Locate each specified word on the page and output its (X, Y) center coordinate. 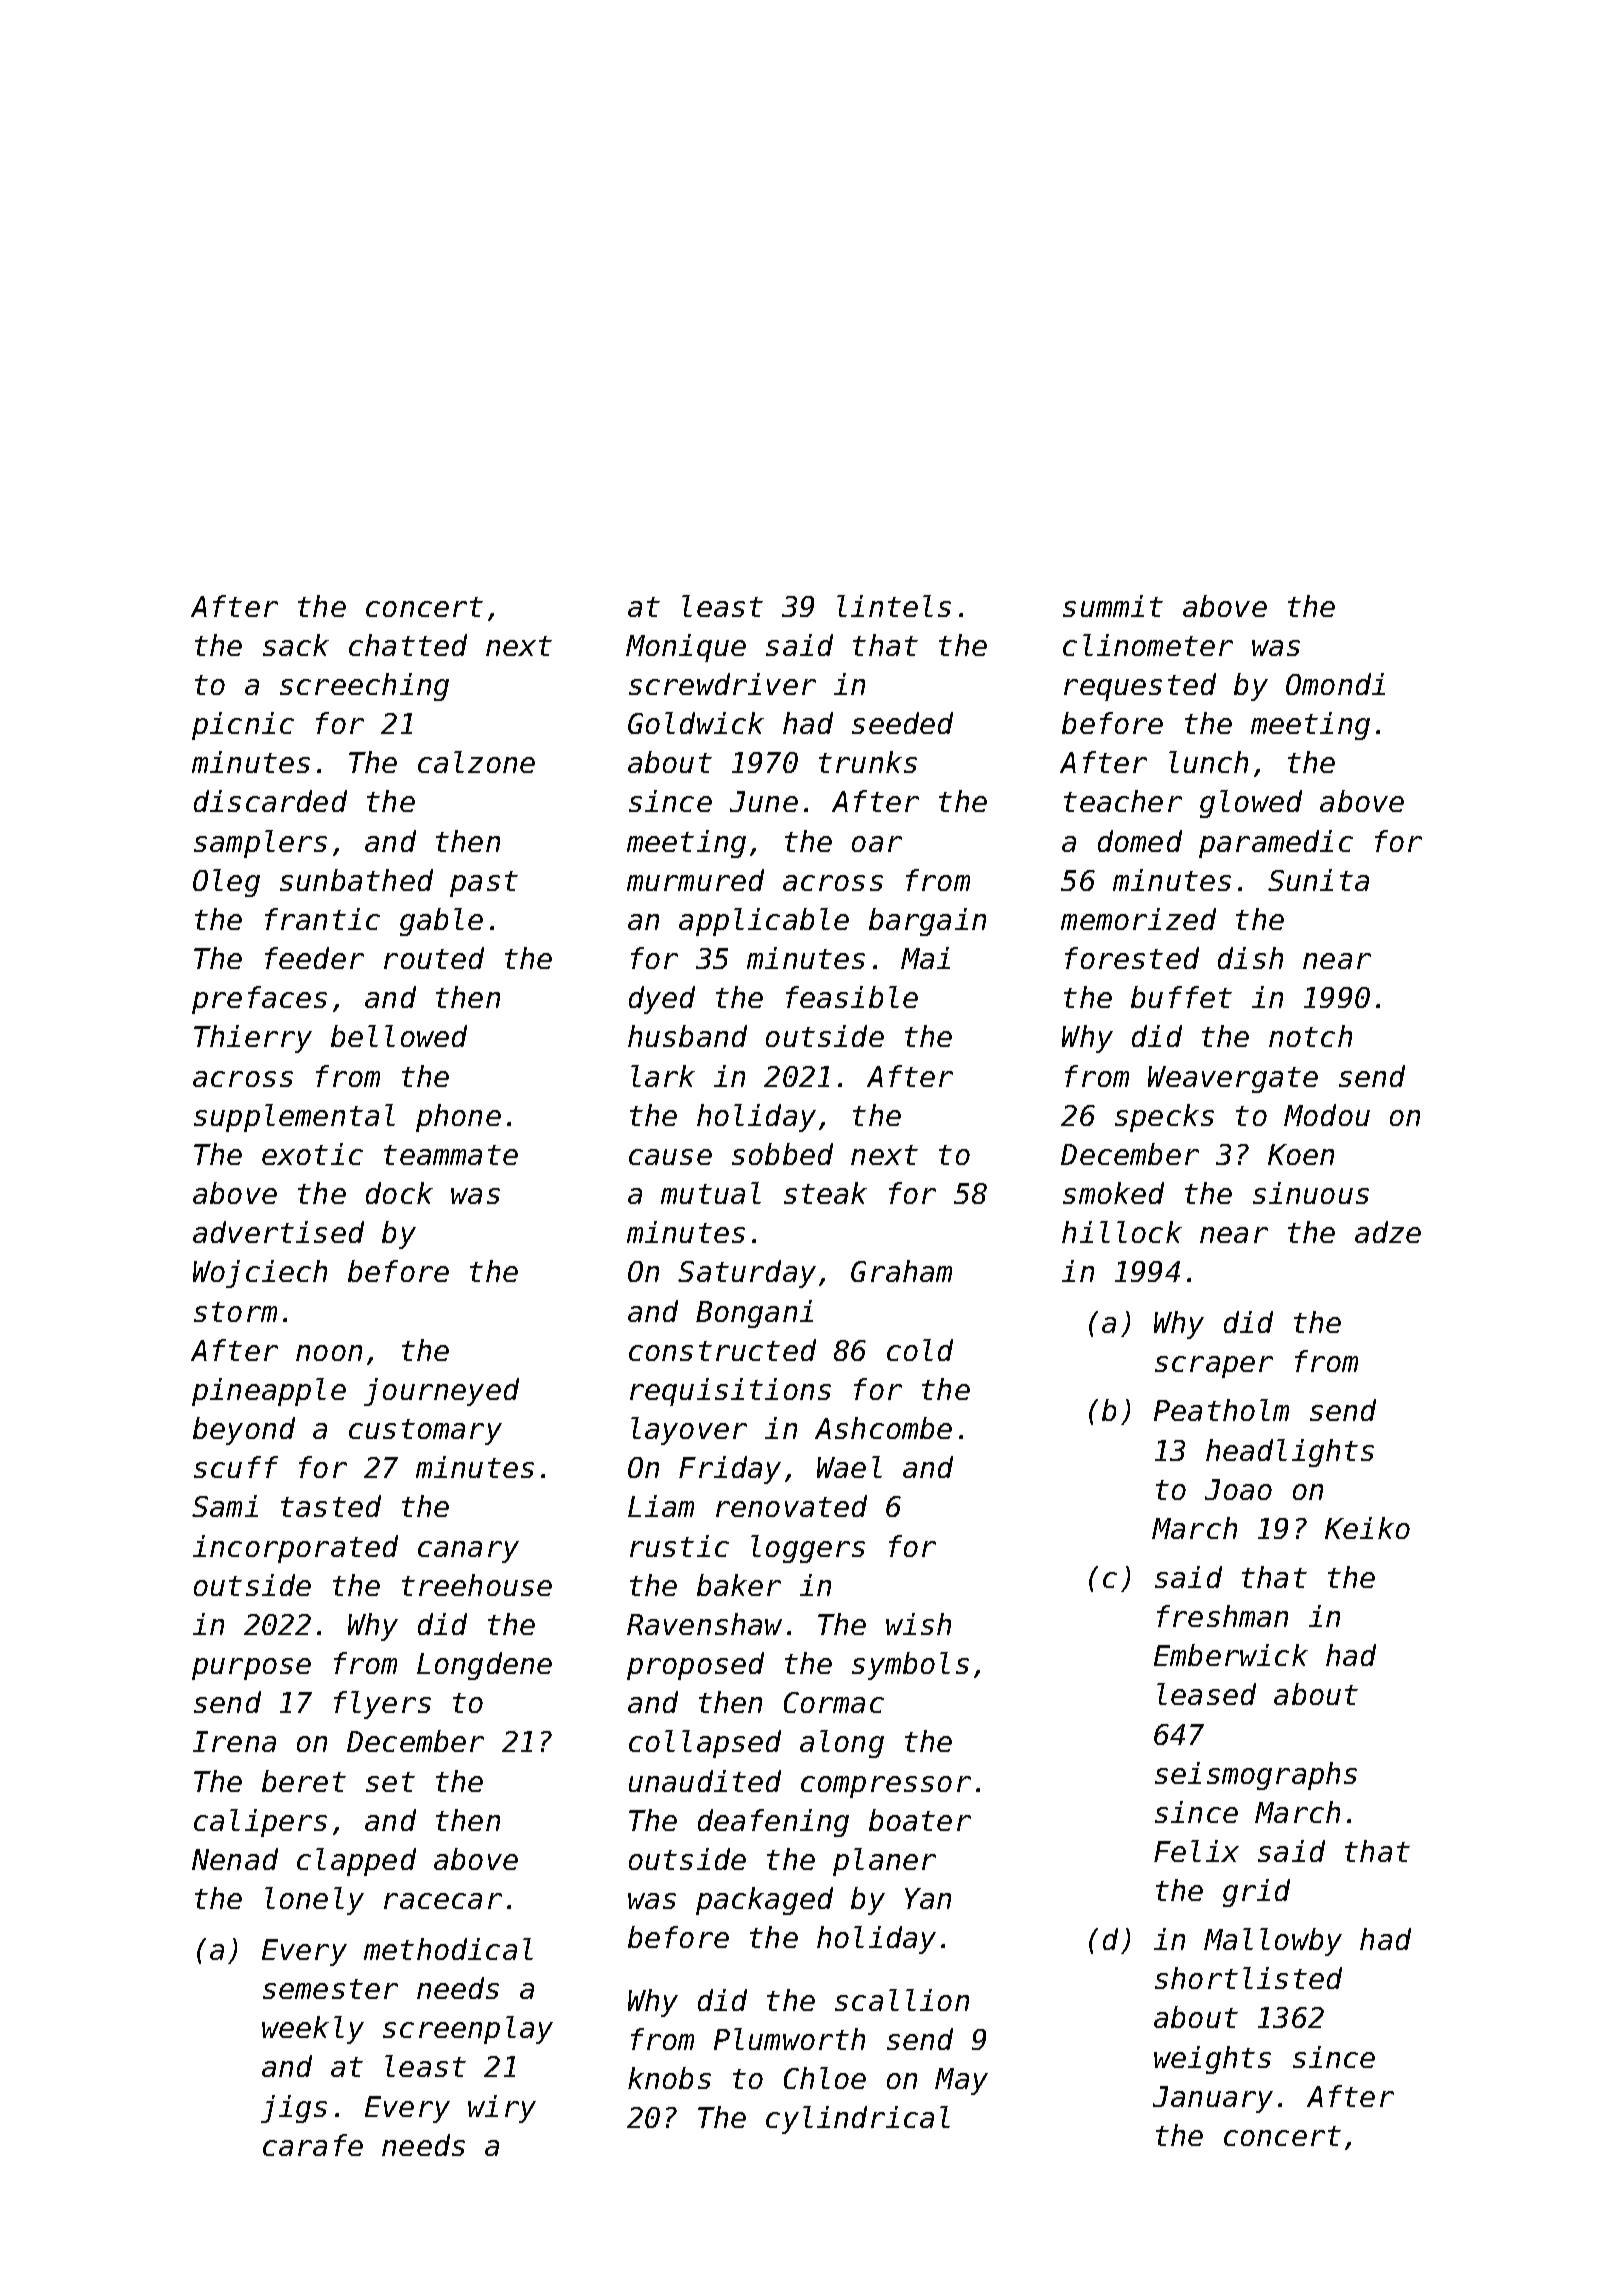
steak (825, 1193)
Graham (901, 1271)
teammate (451, 1155)
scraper (1214, 1367)
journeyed (441, 1392)
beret (304, 1781)
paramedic (1276, 844)
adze (1388, 1232)
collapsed (705, 1744)
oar (877, 844)
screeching (364, 687)
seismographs (1256, 1776)
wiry (502, 2109)
